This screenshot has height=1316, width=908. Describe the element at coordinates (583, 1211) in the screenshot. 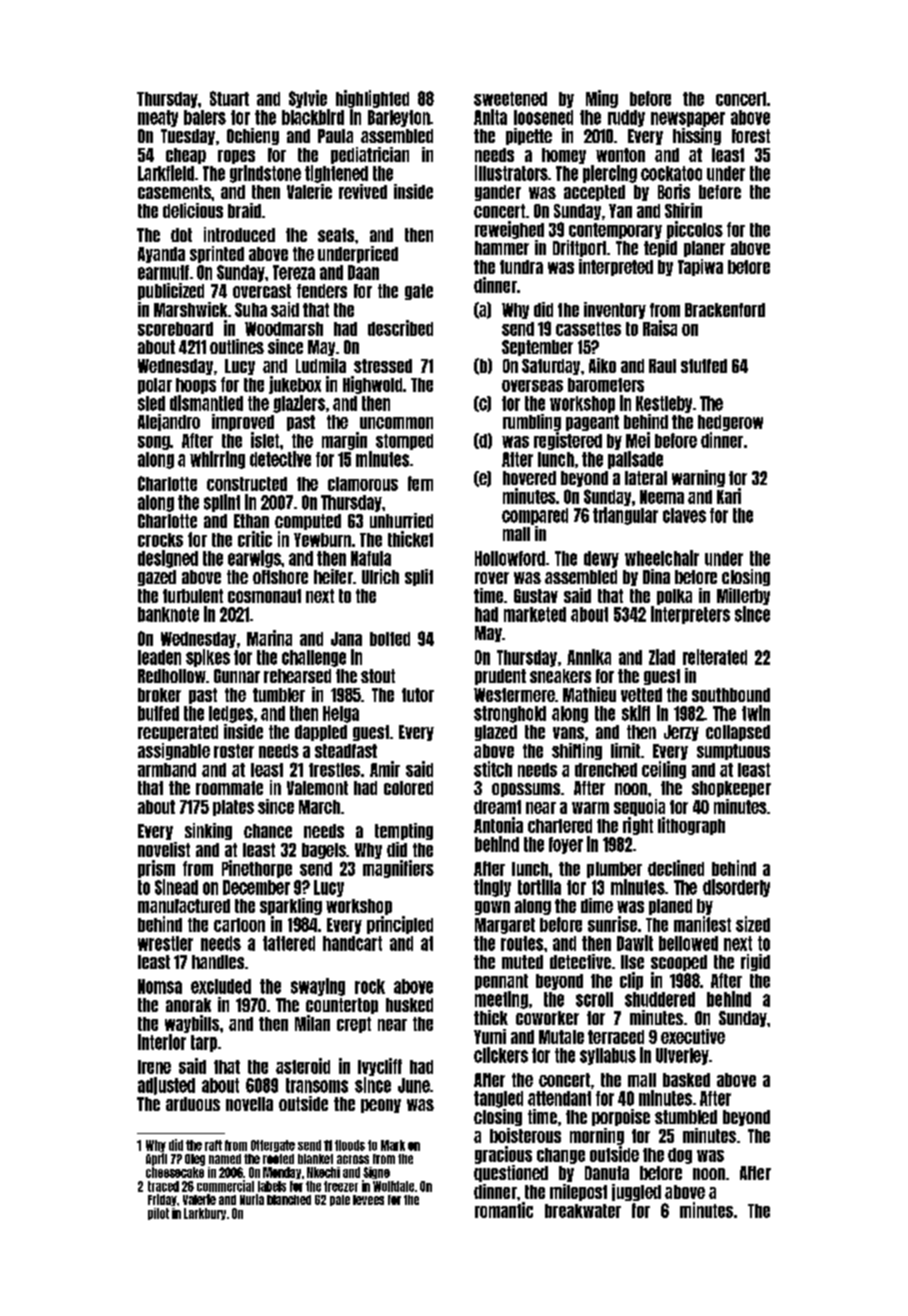

I see `breakwater` at that location.
